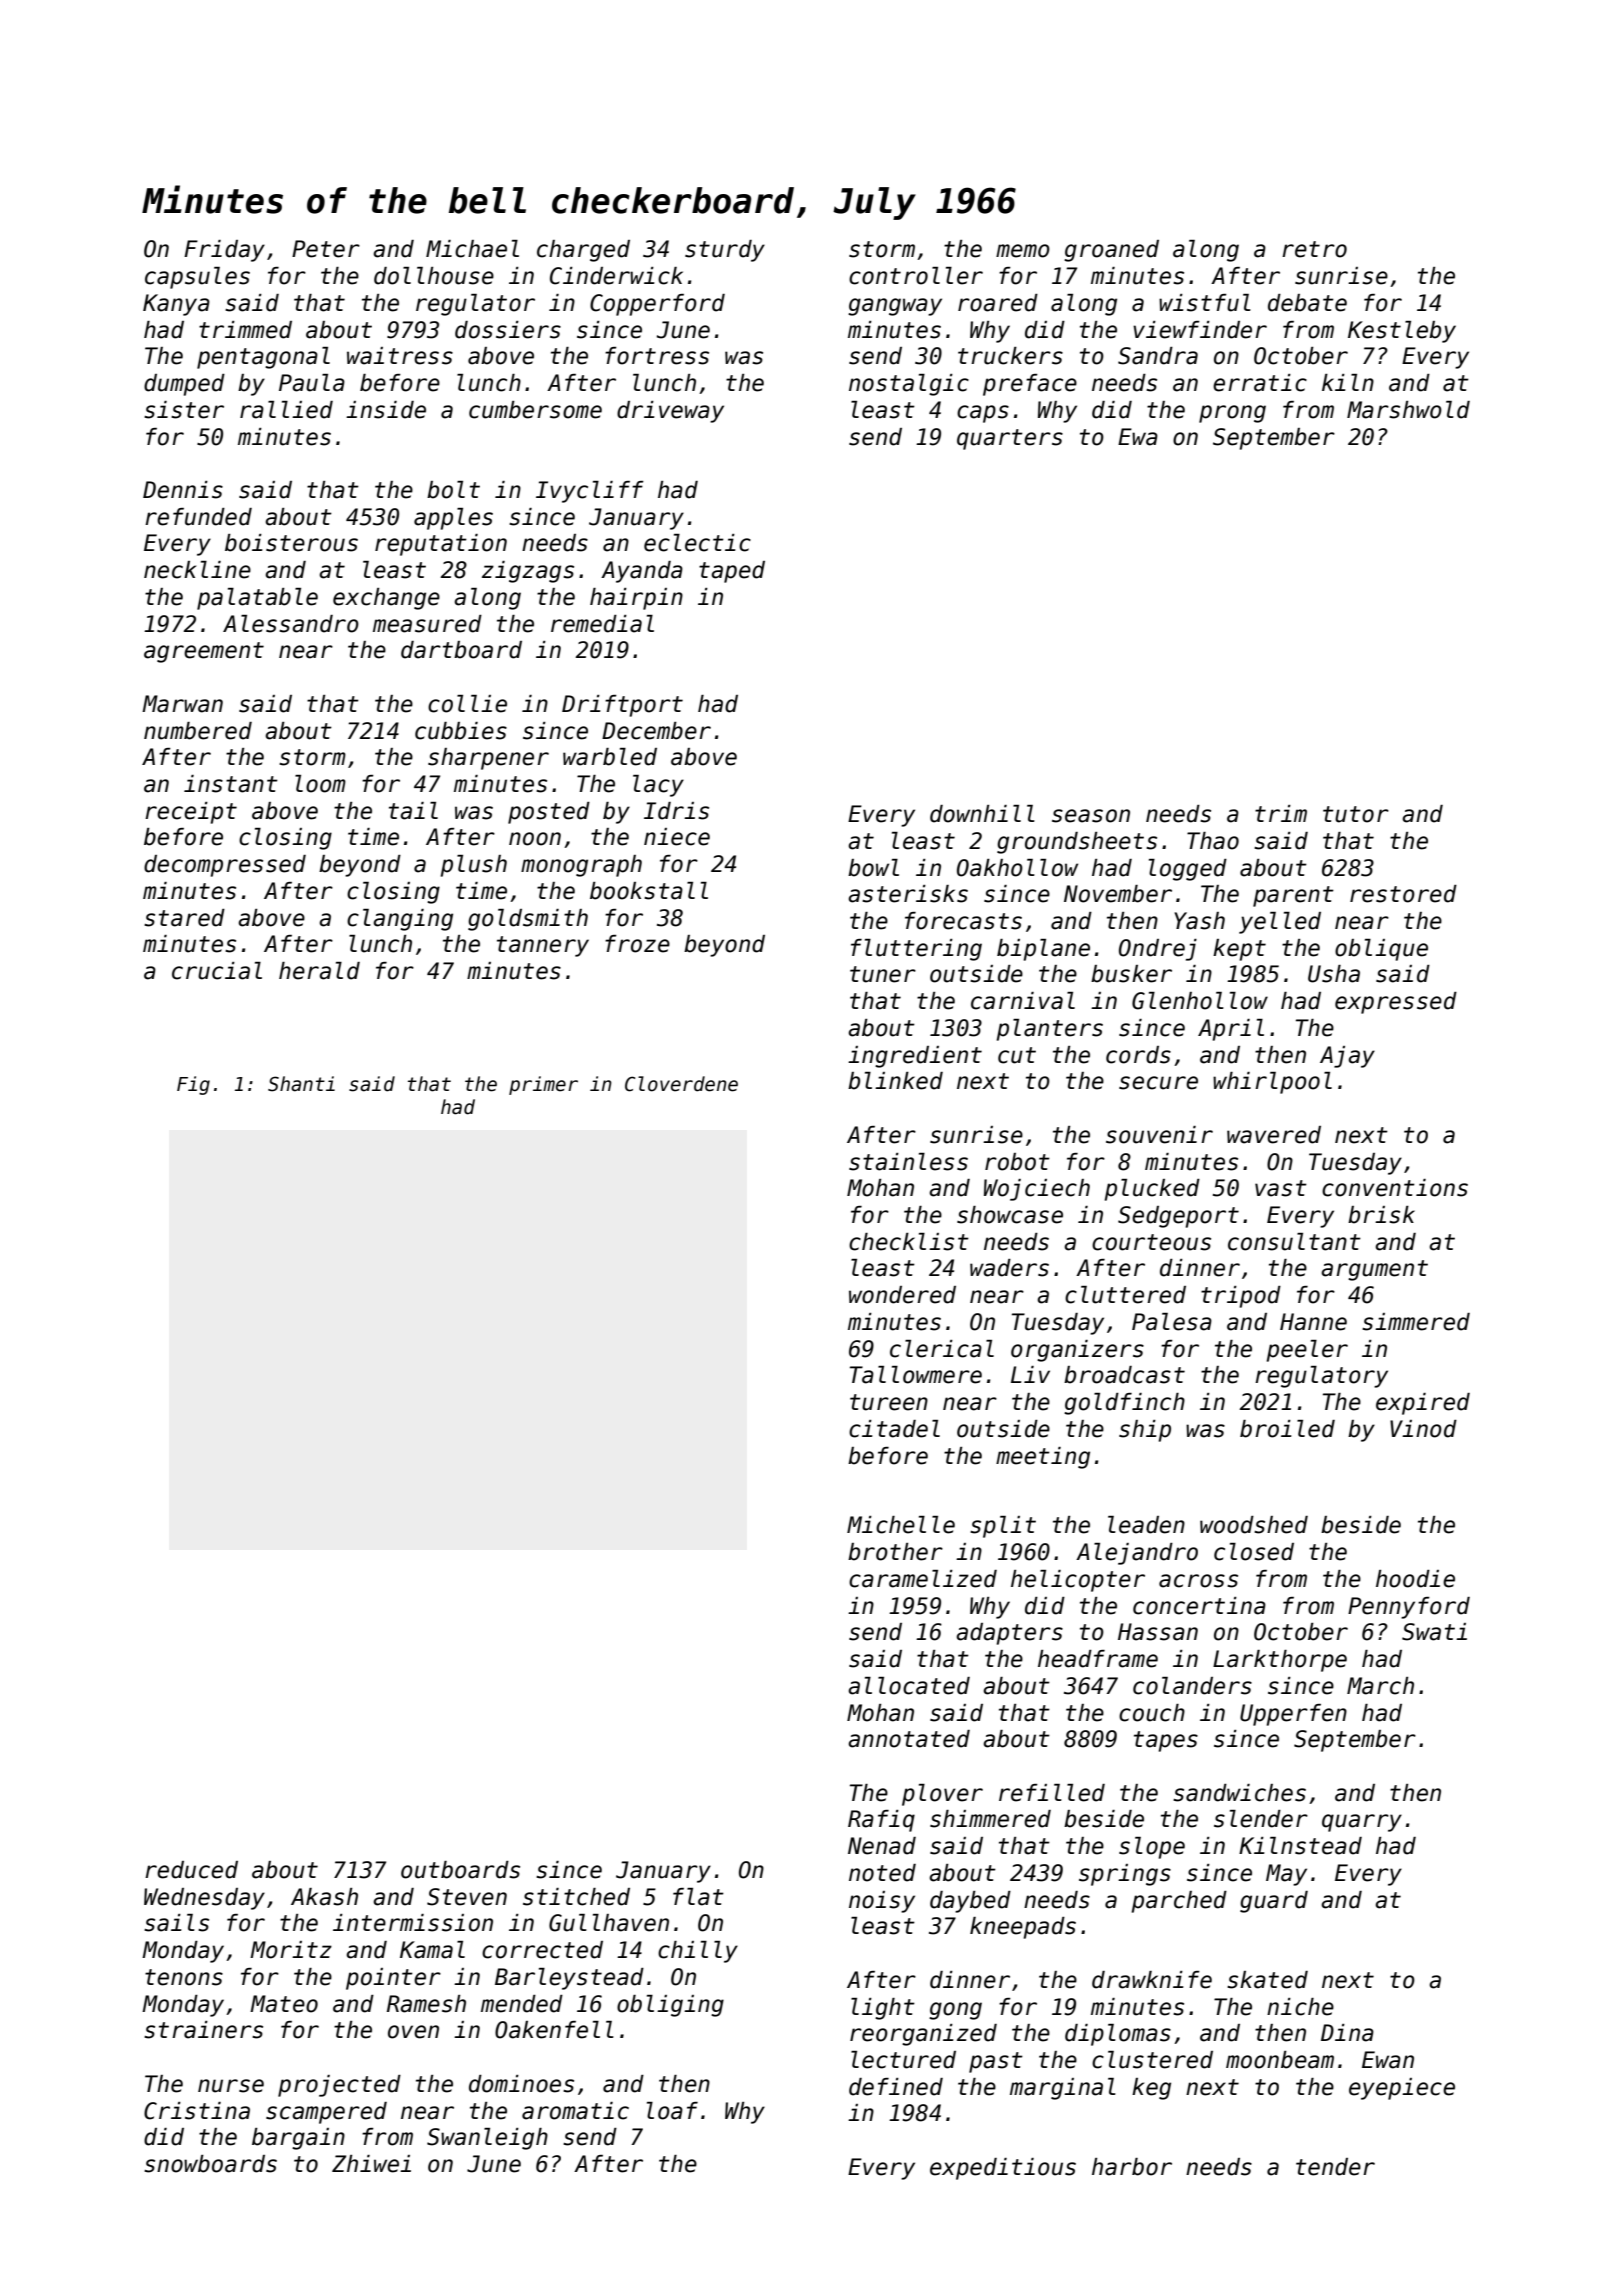  Describe the element at coordinates (670, 412) in the image. I see `driveway` at that location.
